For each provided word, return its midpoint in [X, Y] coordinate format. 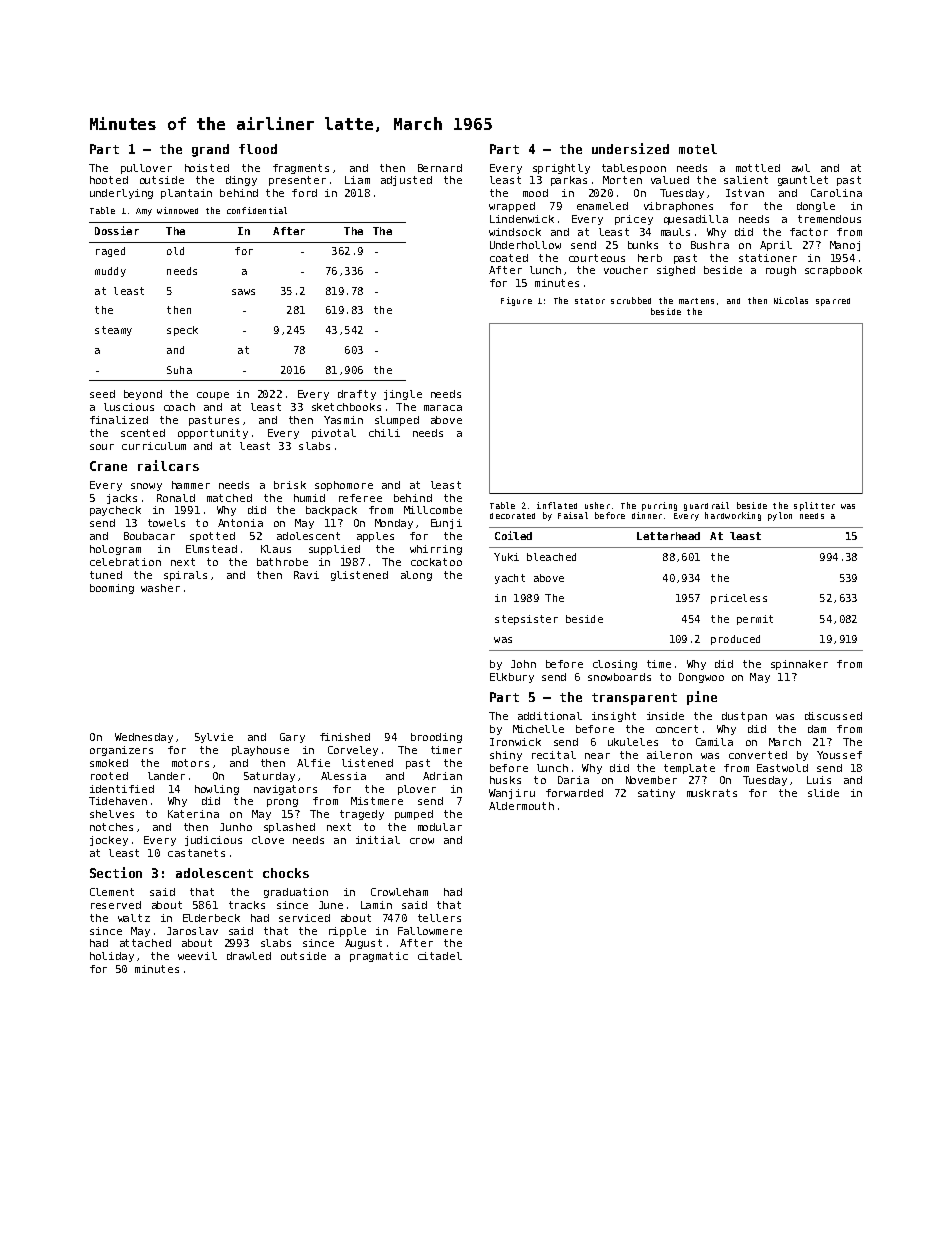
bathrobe [282, 562]
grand [210, 150]
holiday [112, 957]
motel [698, 149]
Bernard [440, 168]
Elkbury [512, 678]
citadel [440, 956]
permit [755, 620]
